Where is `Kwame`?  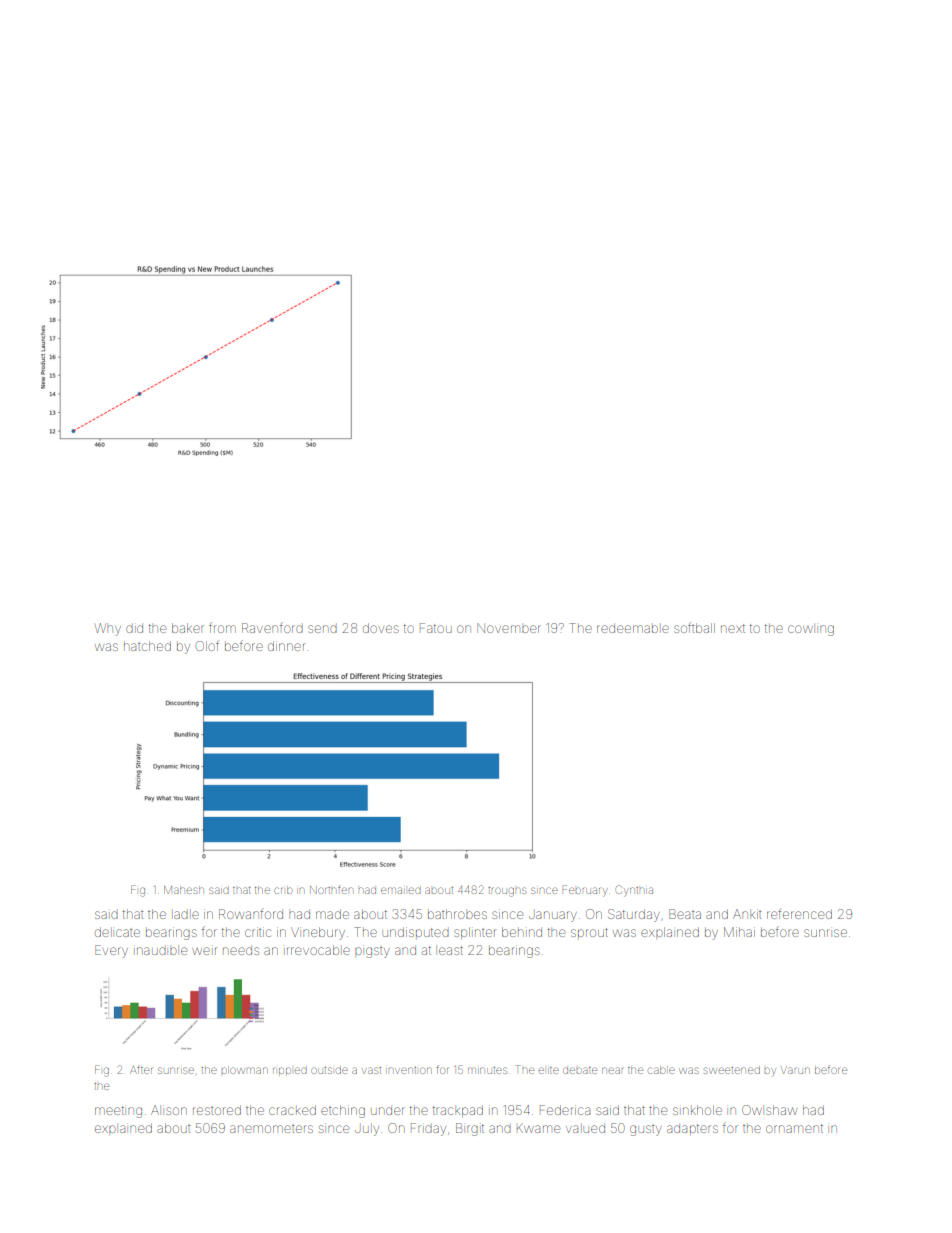
Kwame is located at coordinates (538, 1128).
